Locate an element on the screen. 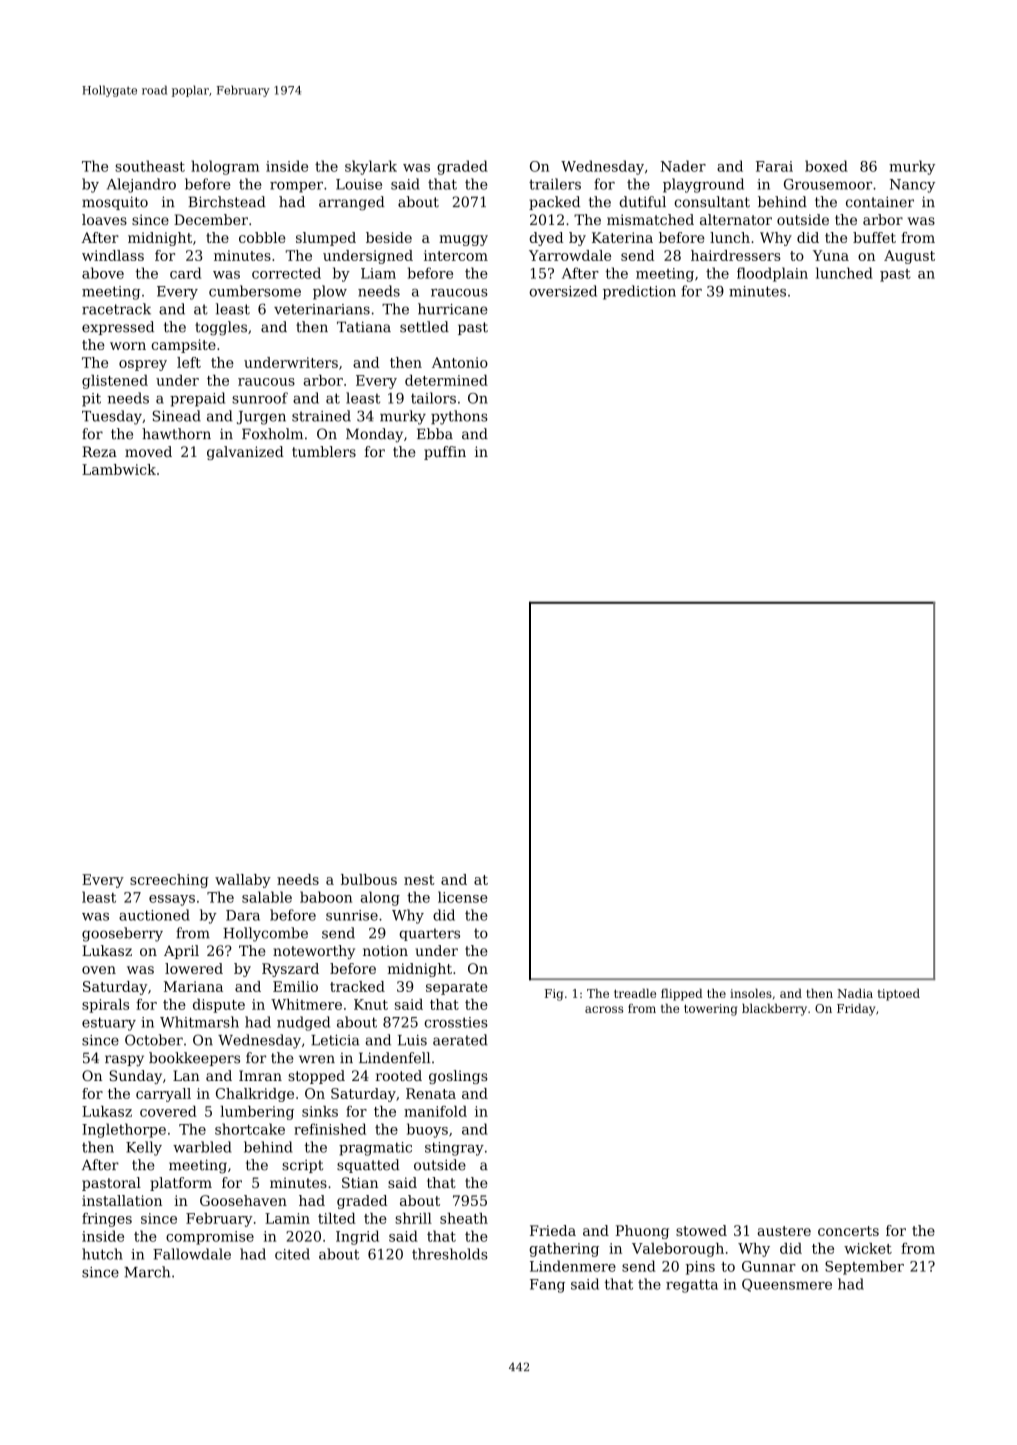 The height and width of the screenshot is (1445, 1017). puffin is located at coordinates (445, 453).
